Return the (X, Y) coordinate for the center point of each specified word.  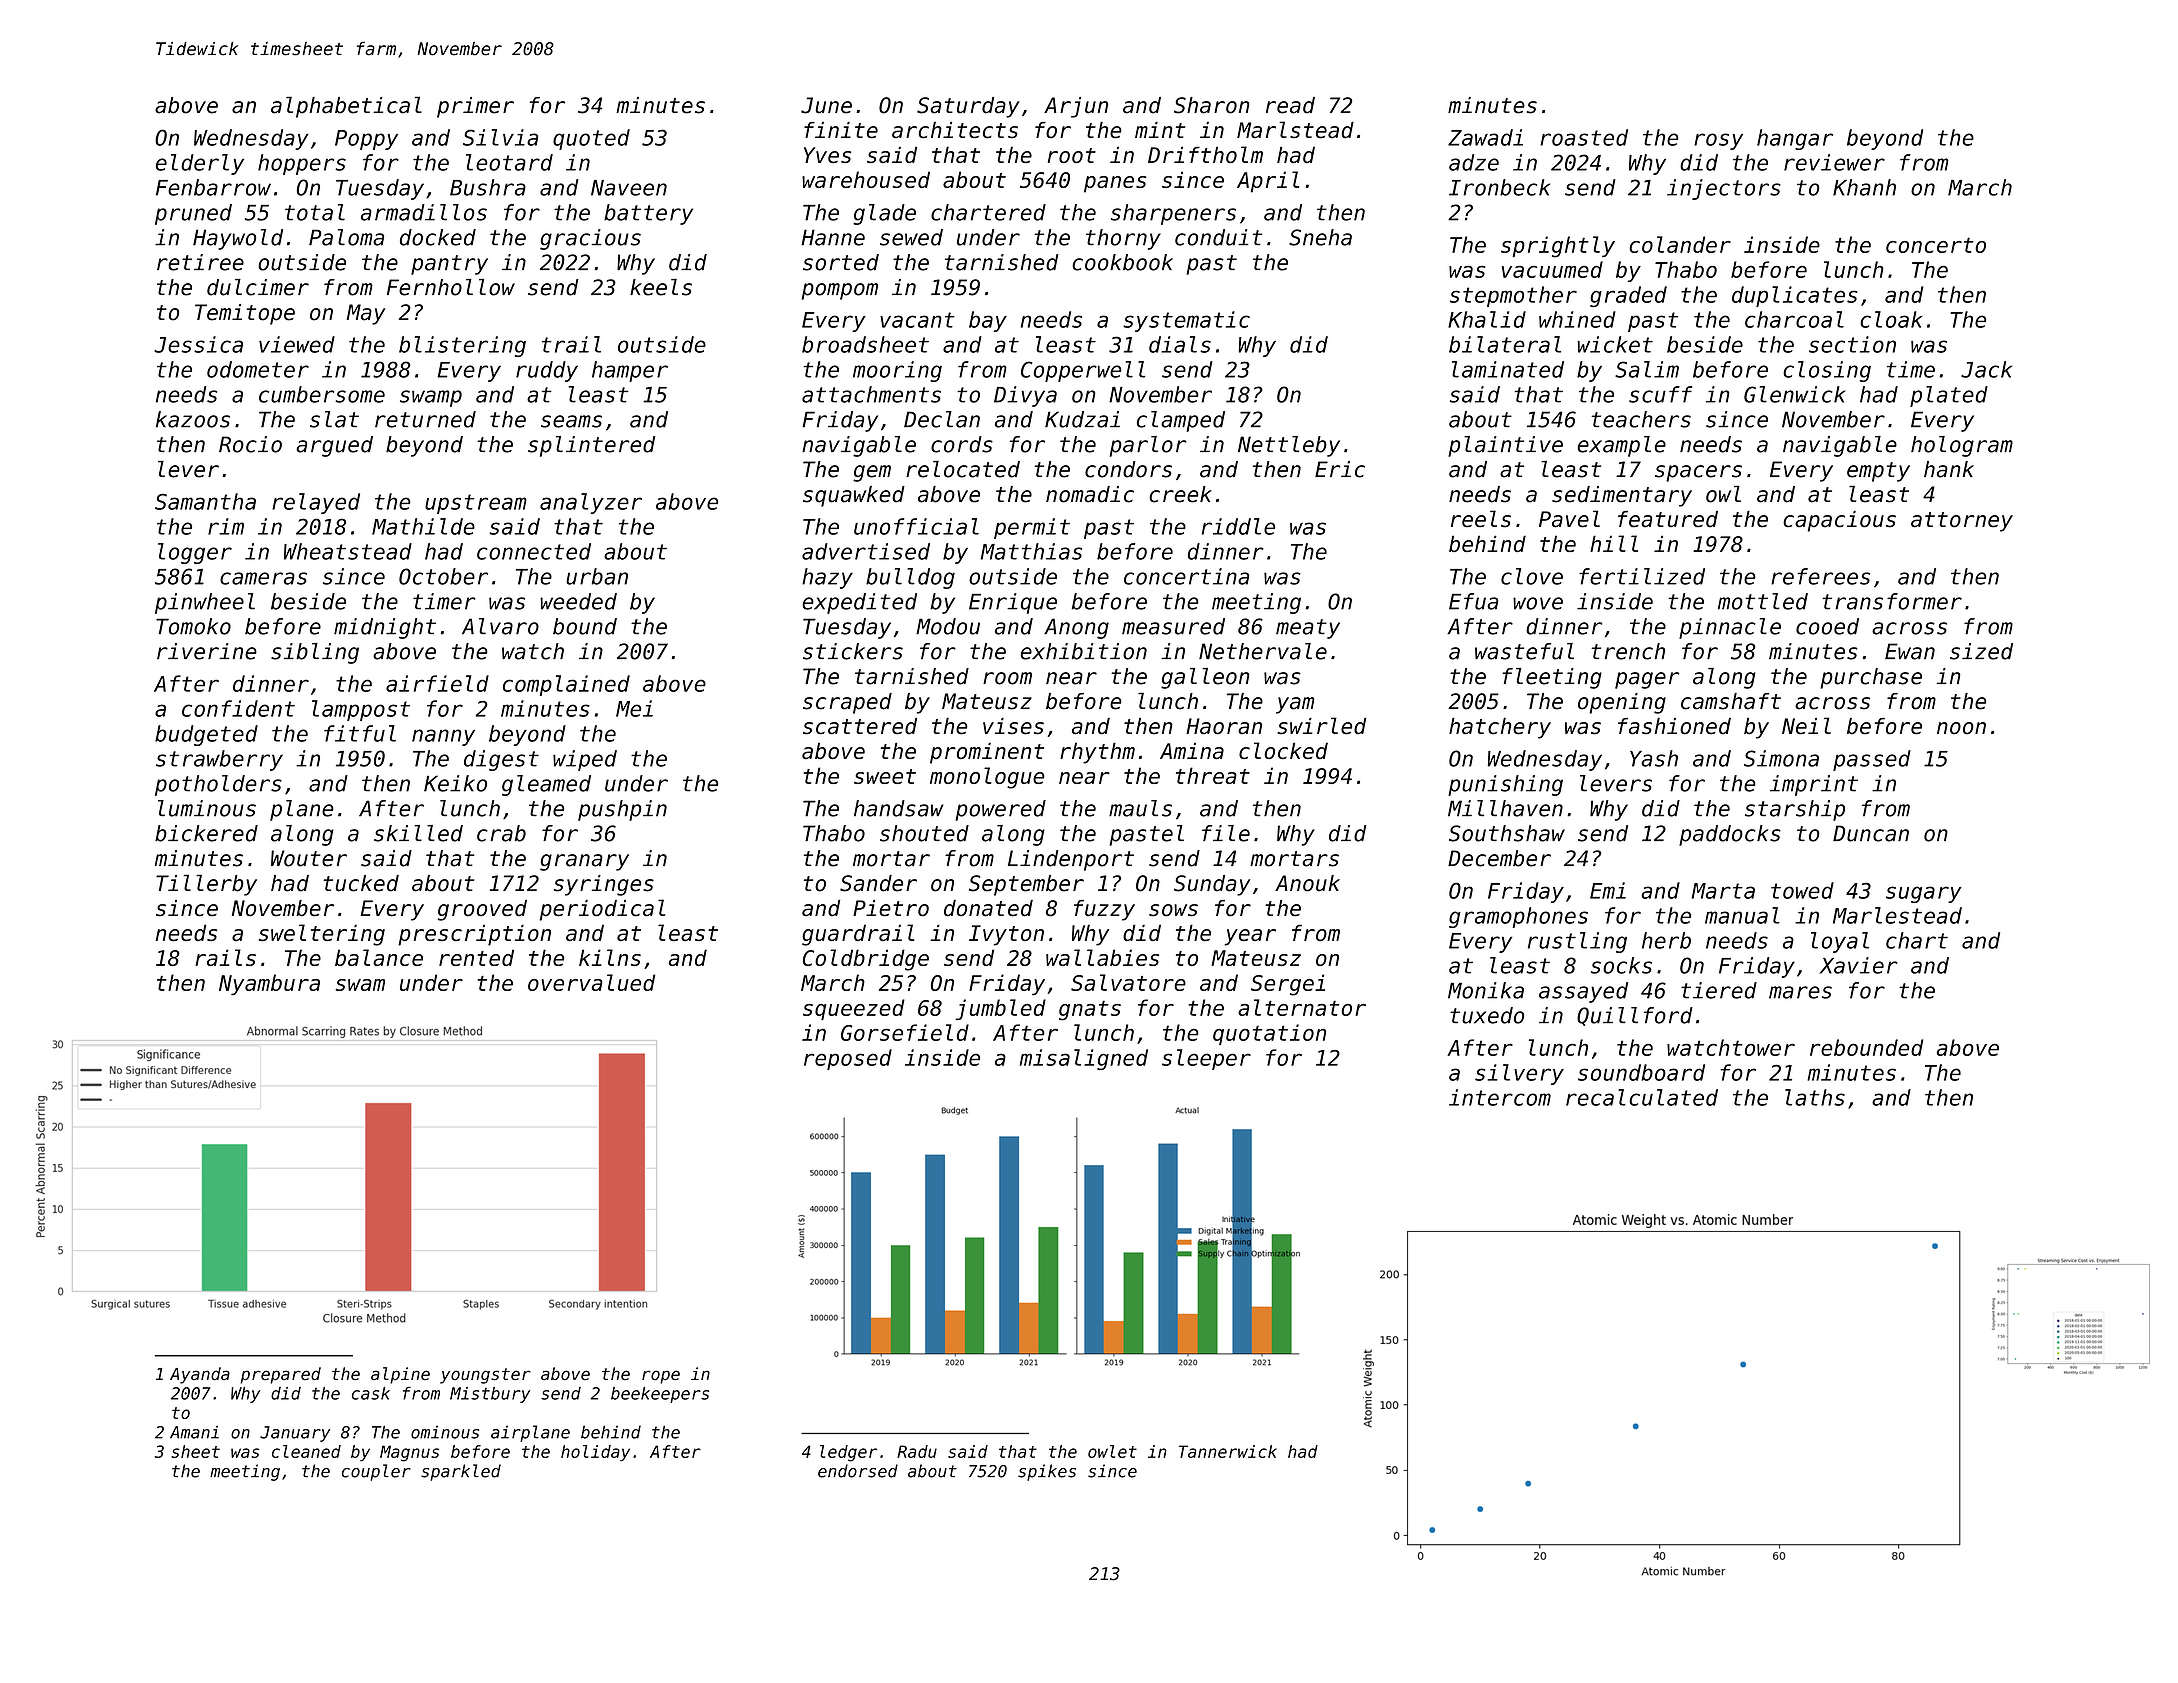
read (1290, 105)
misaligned (1084, 1059)
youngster (485, 1376)
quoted (591, 139)
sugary (1924, 894)
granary (584, 862)
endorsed (858, 1471)
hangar (1795, 139)
